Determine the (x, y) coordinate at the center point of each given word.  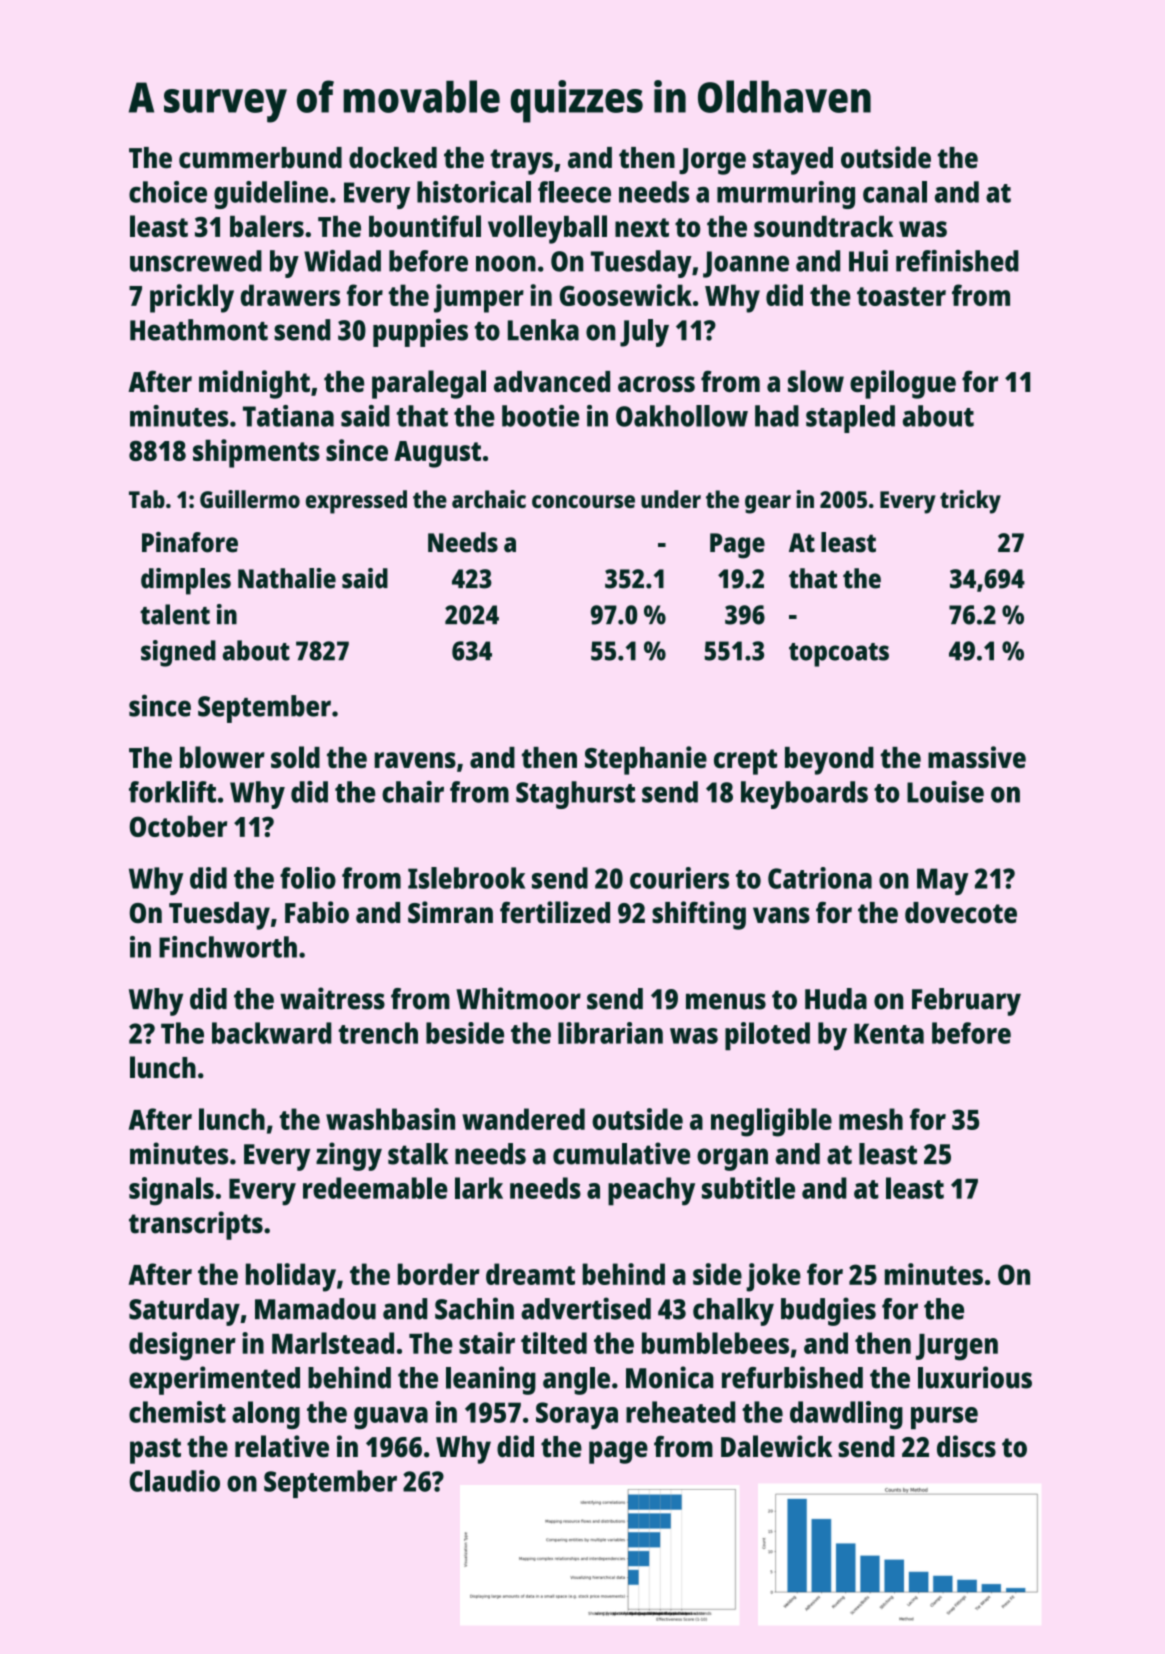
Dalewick (776, 1446)
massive (977, 757)
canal (895, 192)
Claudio (175, 1481)
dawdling (846, 1415)
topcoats (839, 655)
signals (171, 1191)
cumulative (621, 1153)
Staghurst (575, 795)
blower (222, 757)
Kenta (889, 1033)
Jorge (712, 161)
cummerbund (260, 158)
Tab (147, 499)
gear (768, 504)
